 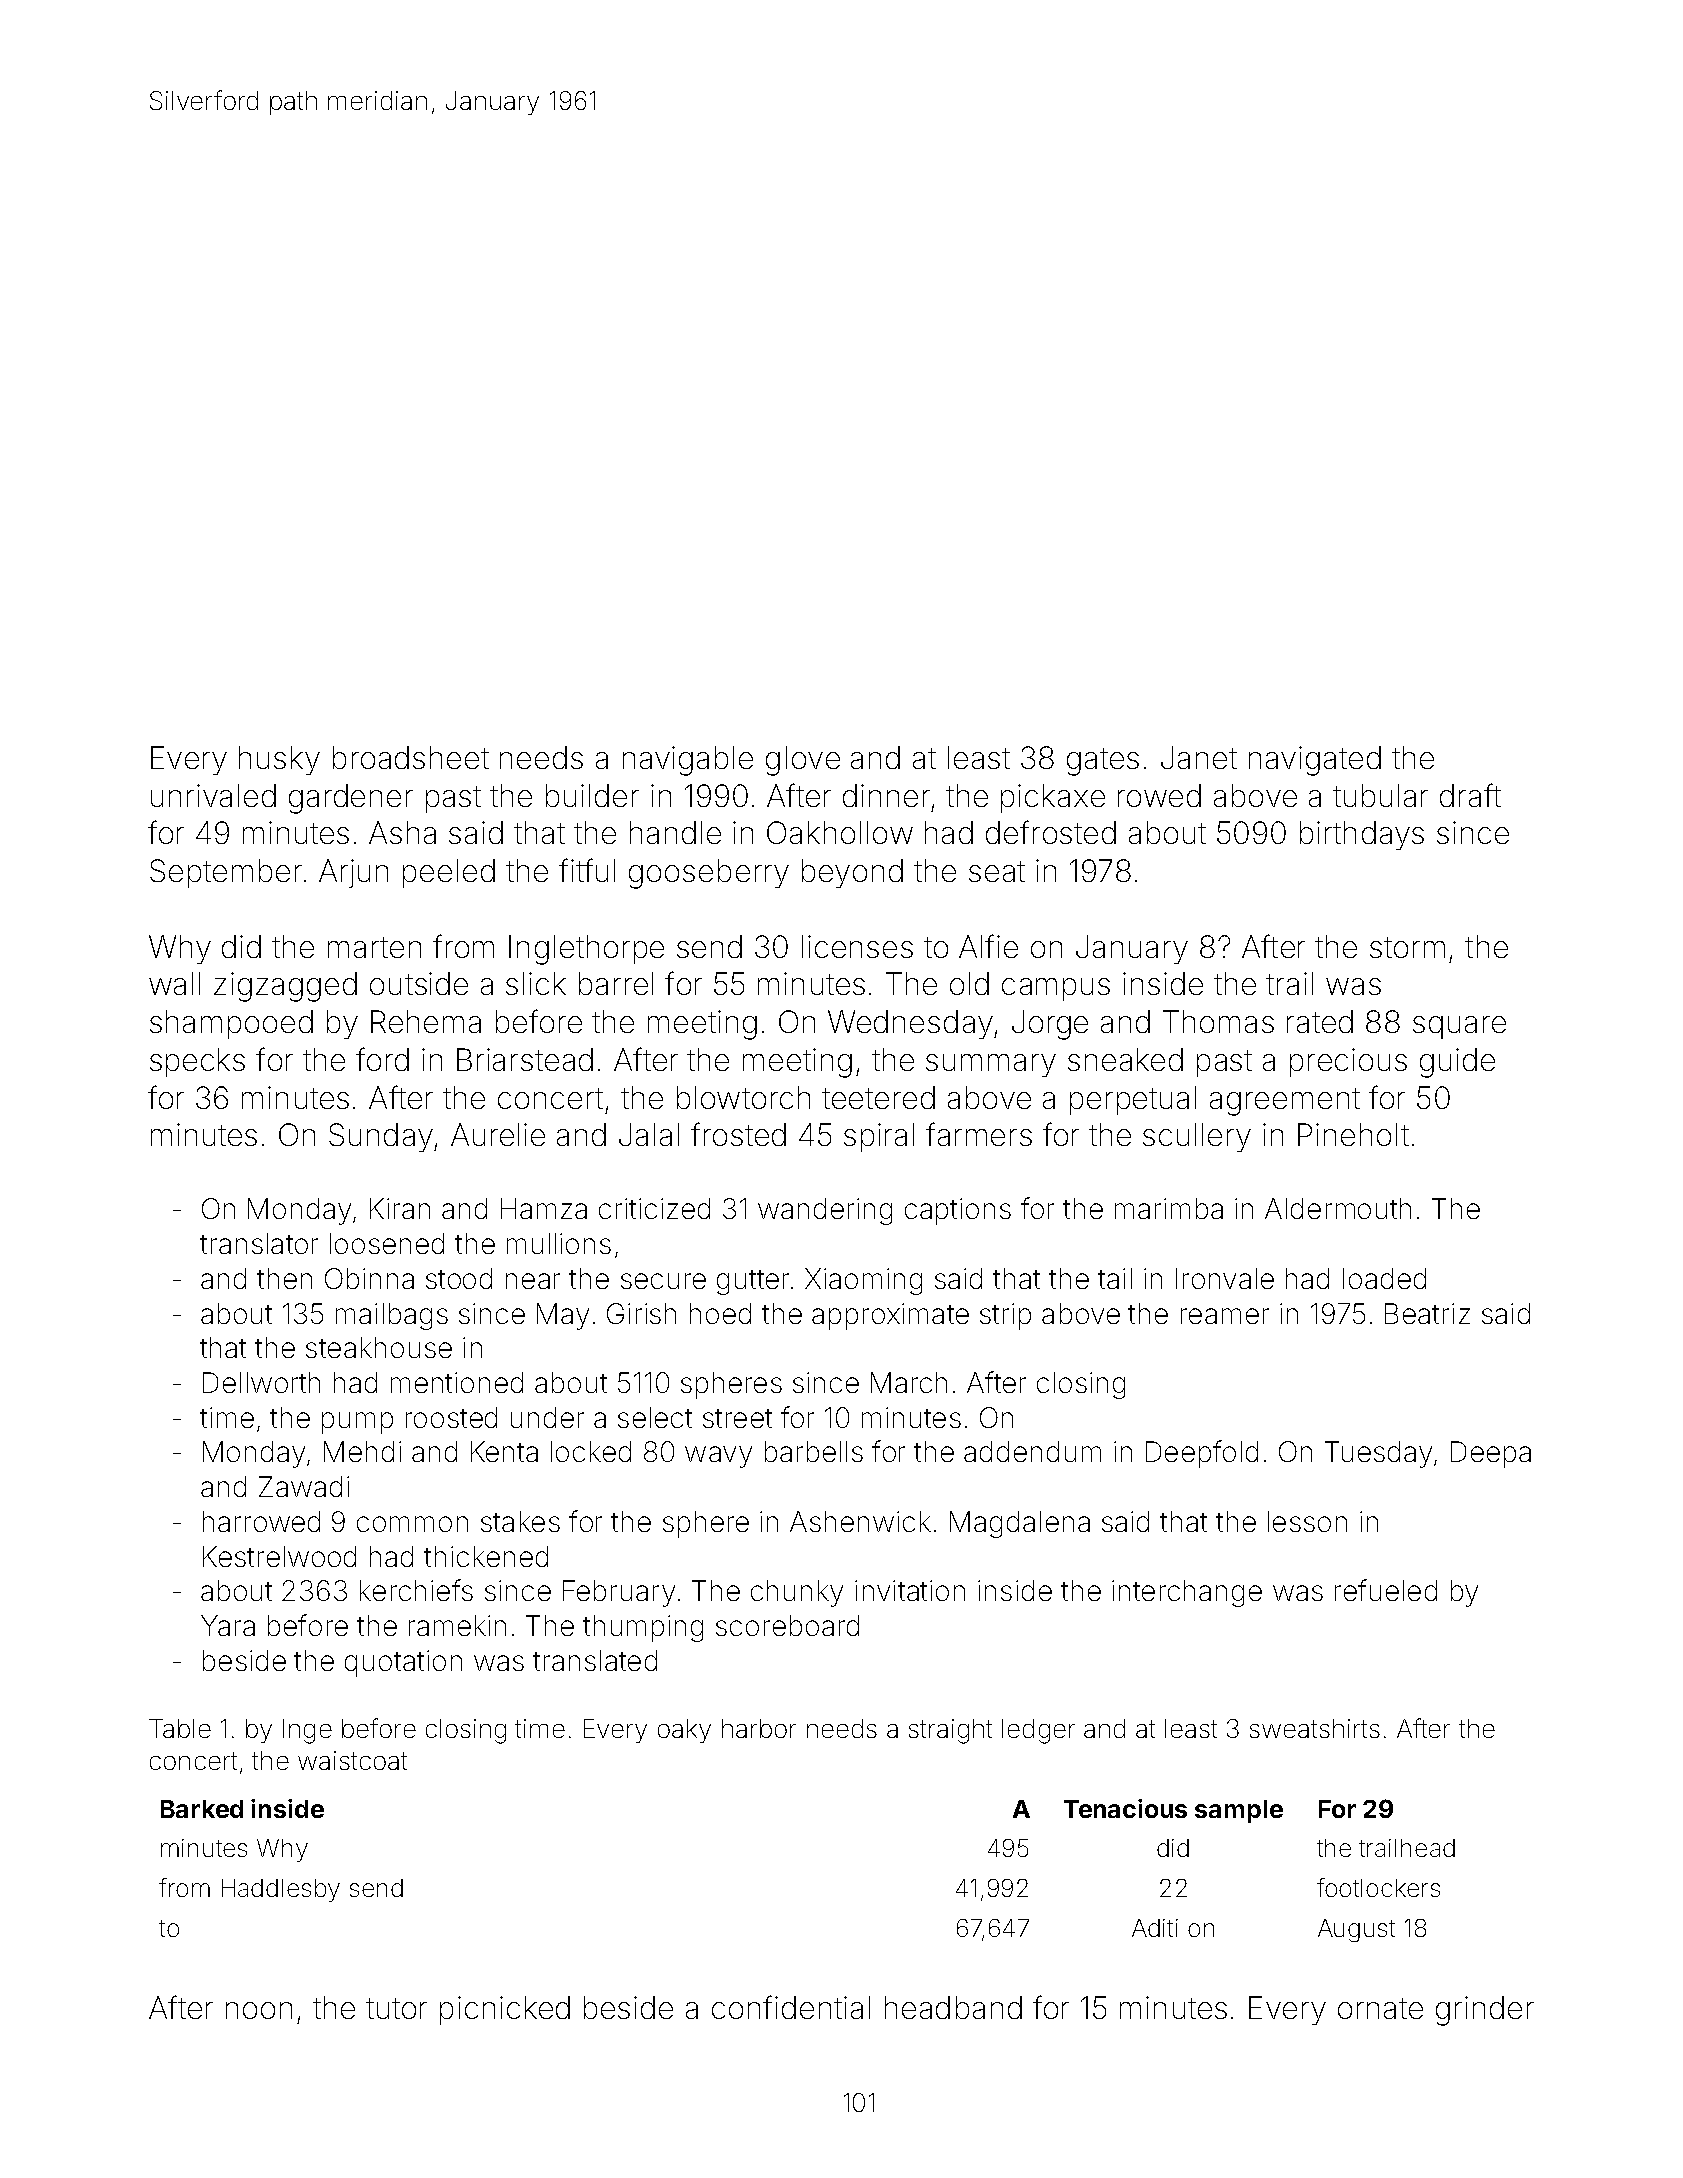 What do you see at coordinates (202, 1809) in the screenshot?
I see `Barked` at bounding box center [202, 1809].
